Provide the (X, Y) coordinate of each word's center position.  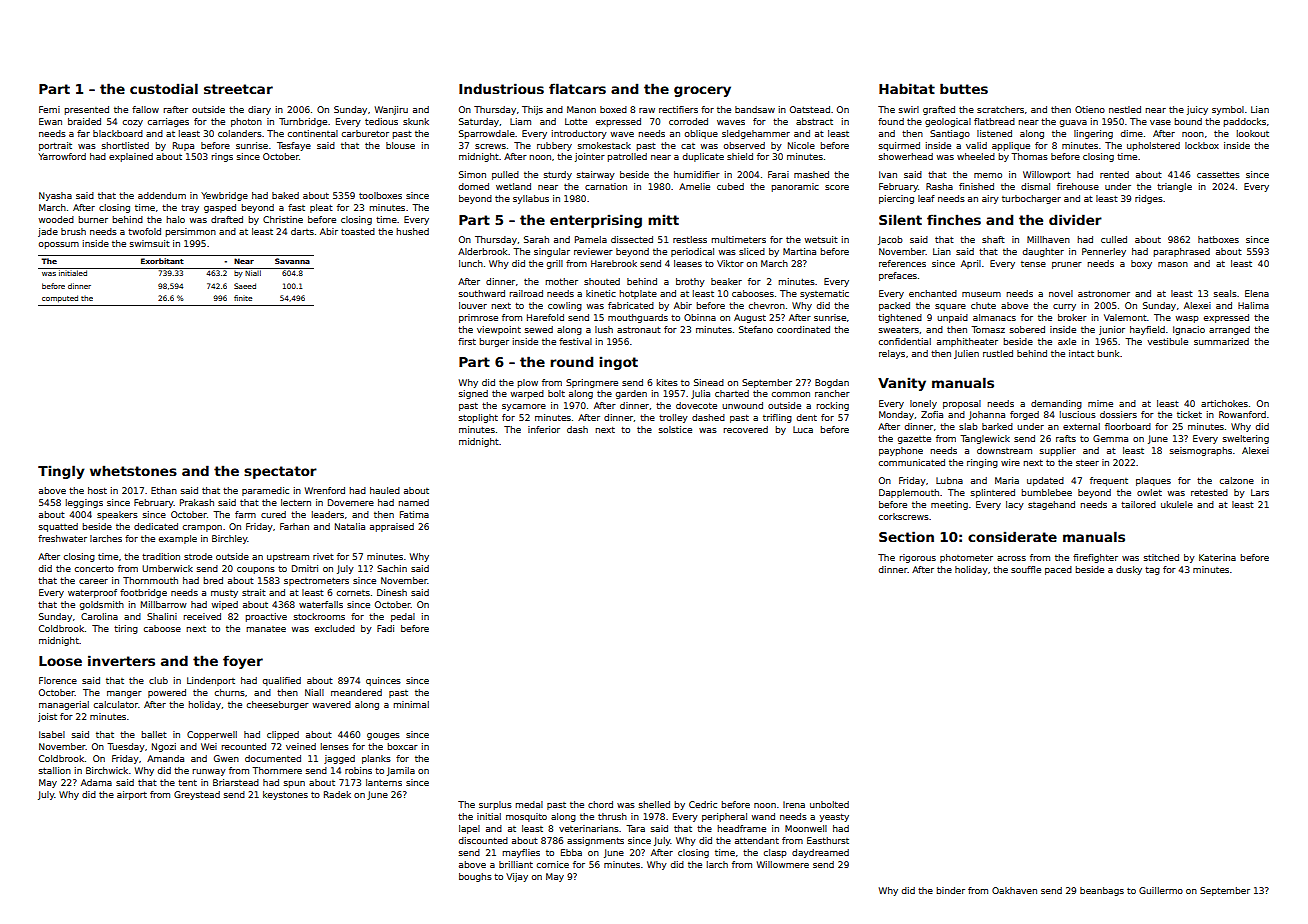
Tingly (61, 472)
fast (296, 207)
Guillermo (1161, 890)
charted (732, 393)
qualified (282, 681)
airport (132, 795)
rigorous (917, 558)
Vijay (517, 877)
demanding (1056, 404)
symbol (1228, 110)
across (1011, 558)
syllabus (531, 199)
